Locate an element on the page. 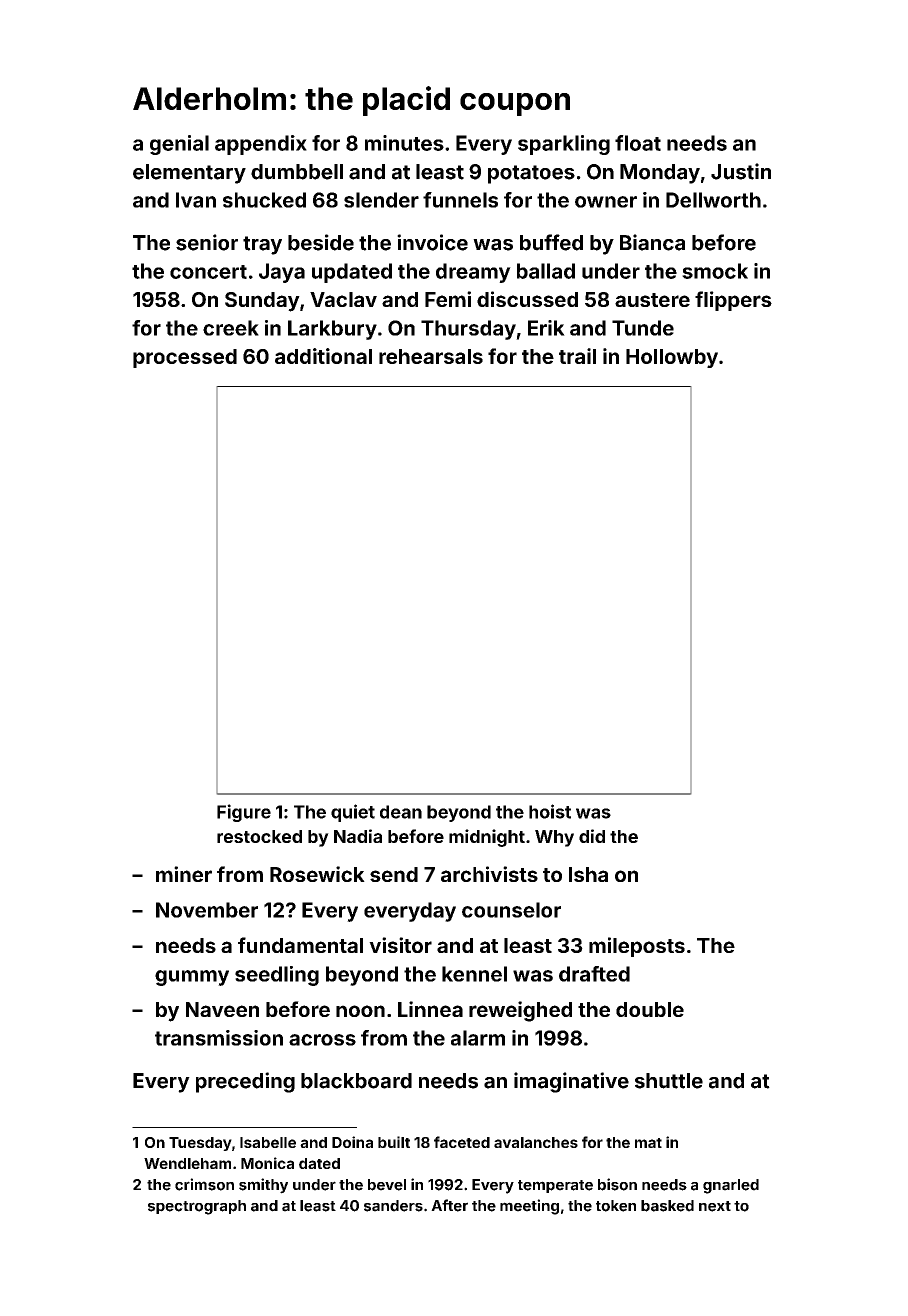 Image resolution: width=908 pixels, height=1316 pixels. hoist is located at coordinates (550, 811).
